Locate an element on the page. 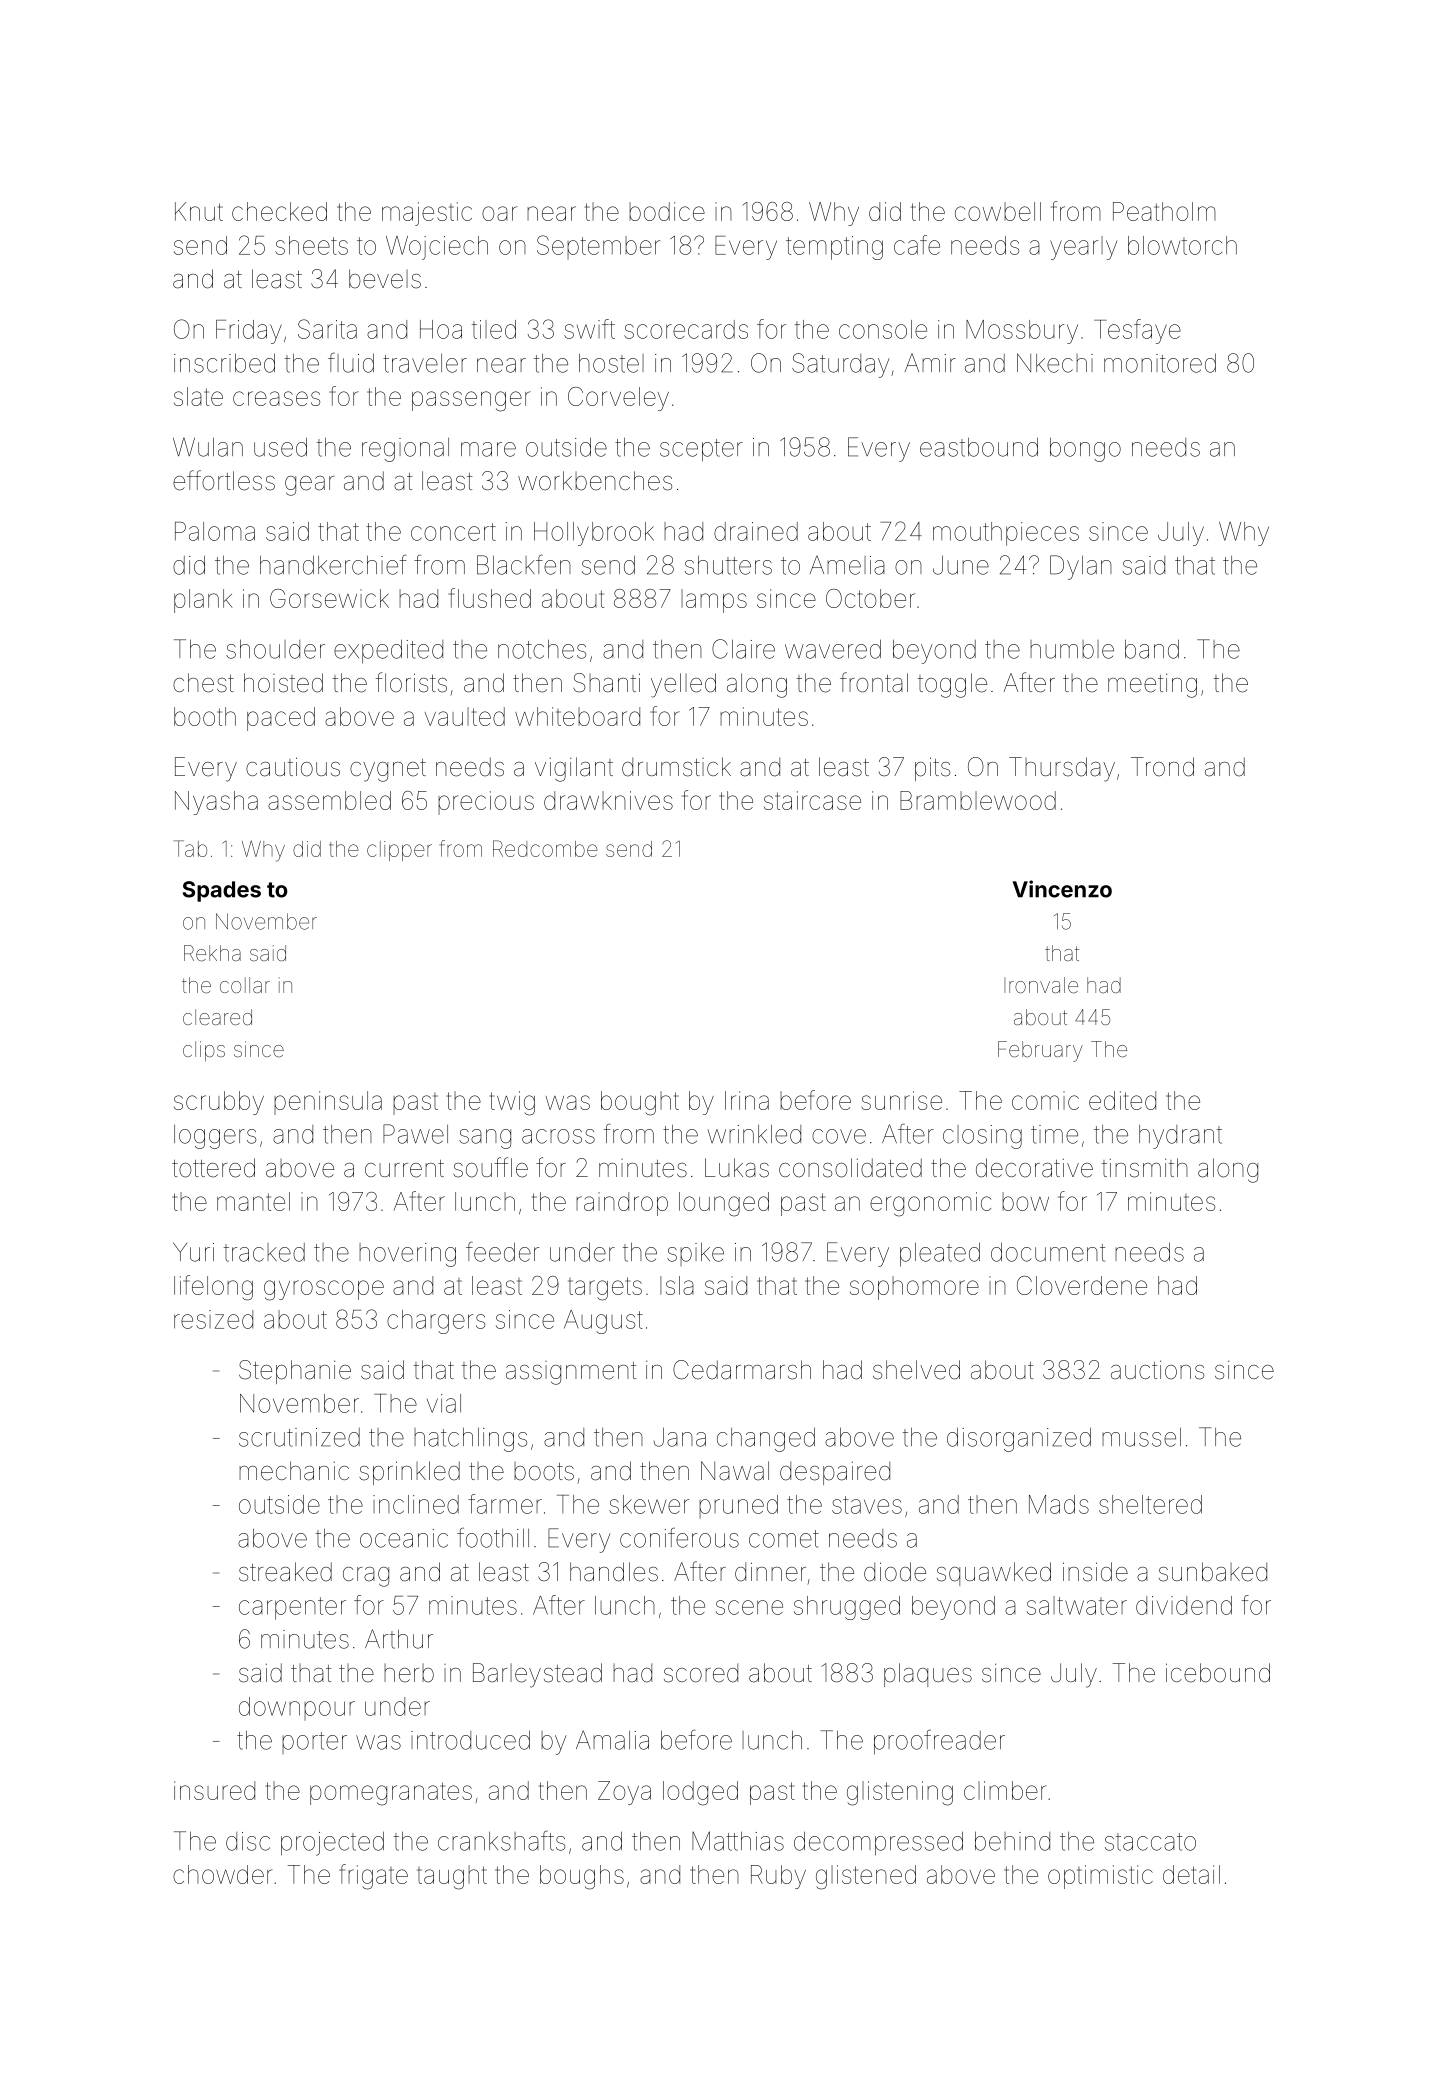  Stephanie is located at coordinates (295, 1372).
